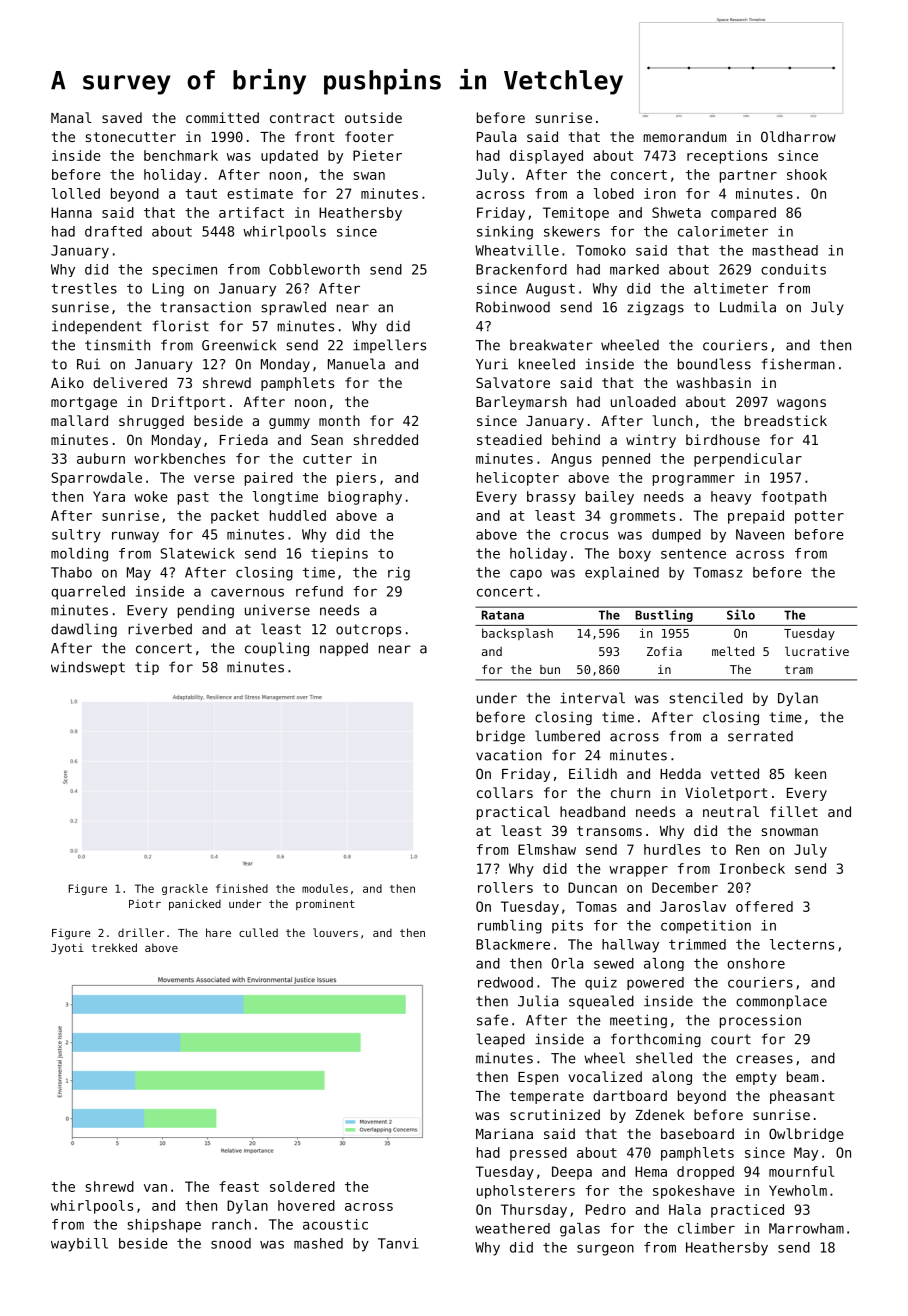 Image resolution: width=908 pixels, height=1316 pixels. I want to click on snood, so click(231, 1243).
